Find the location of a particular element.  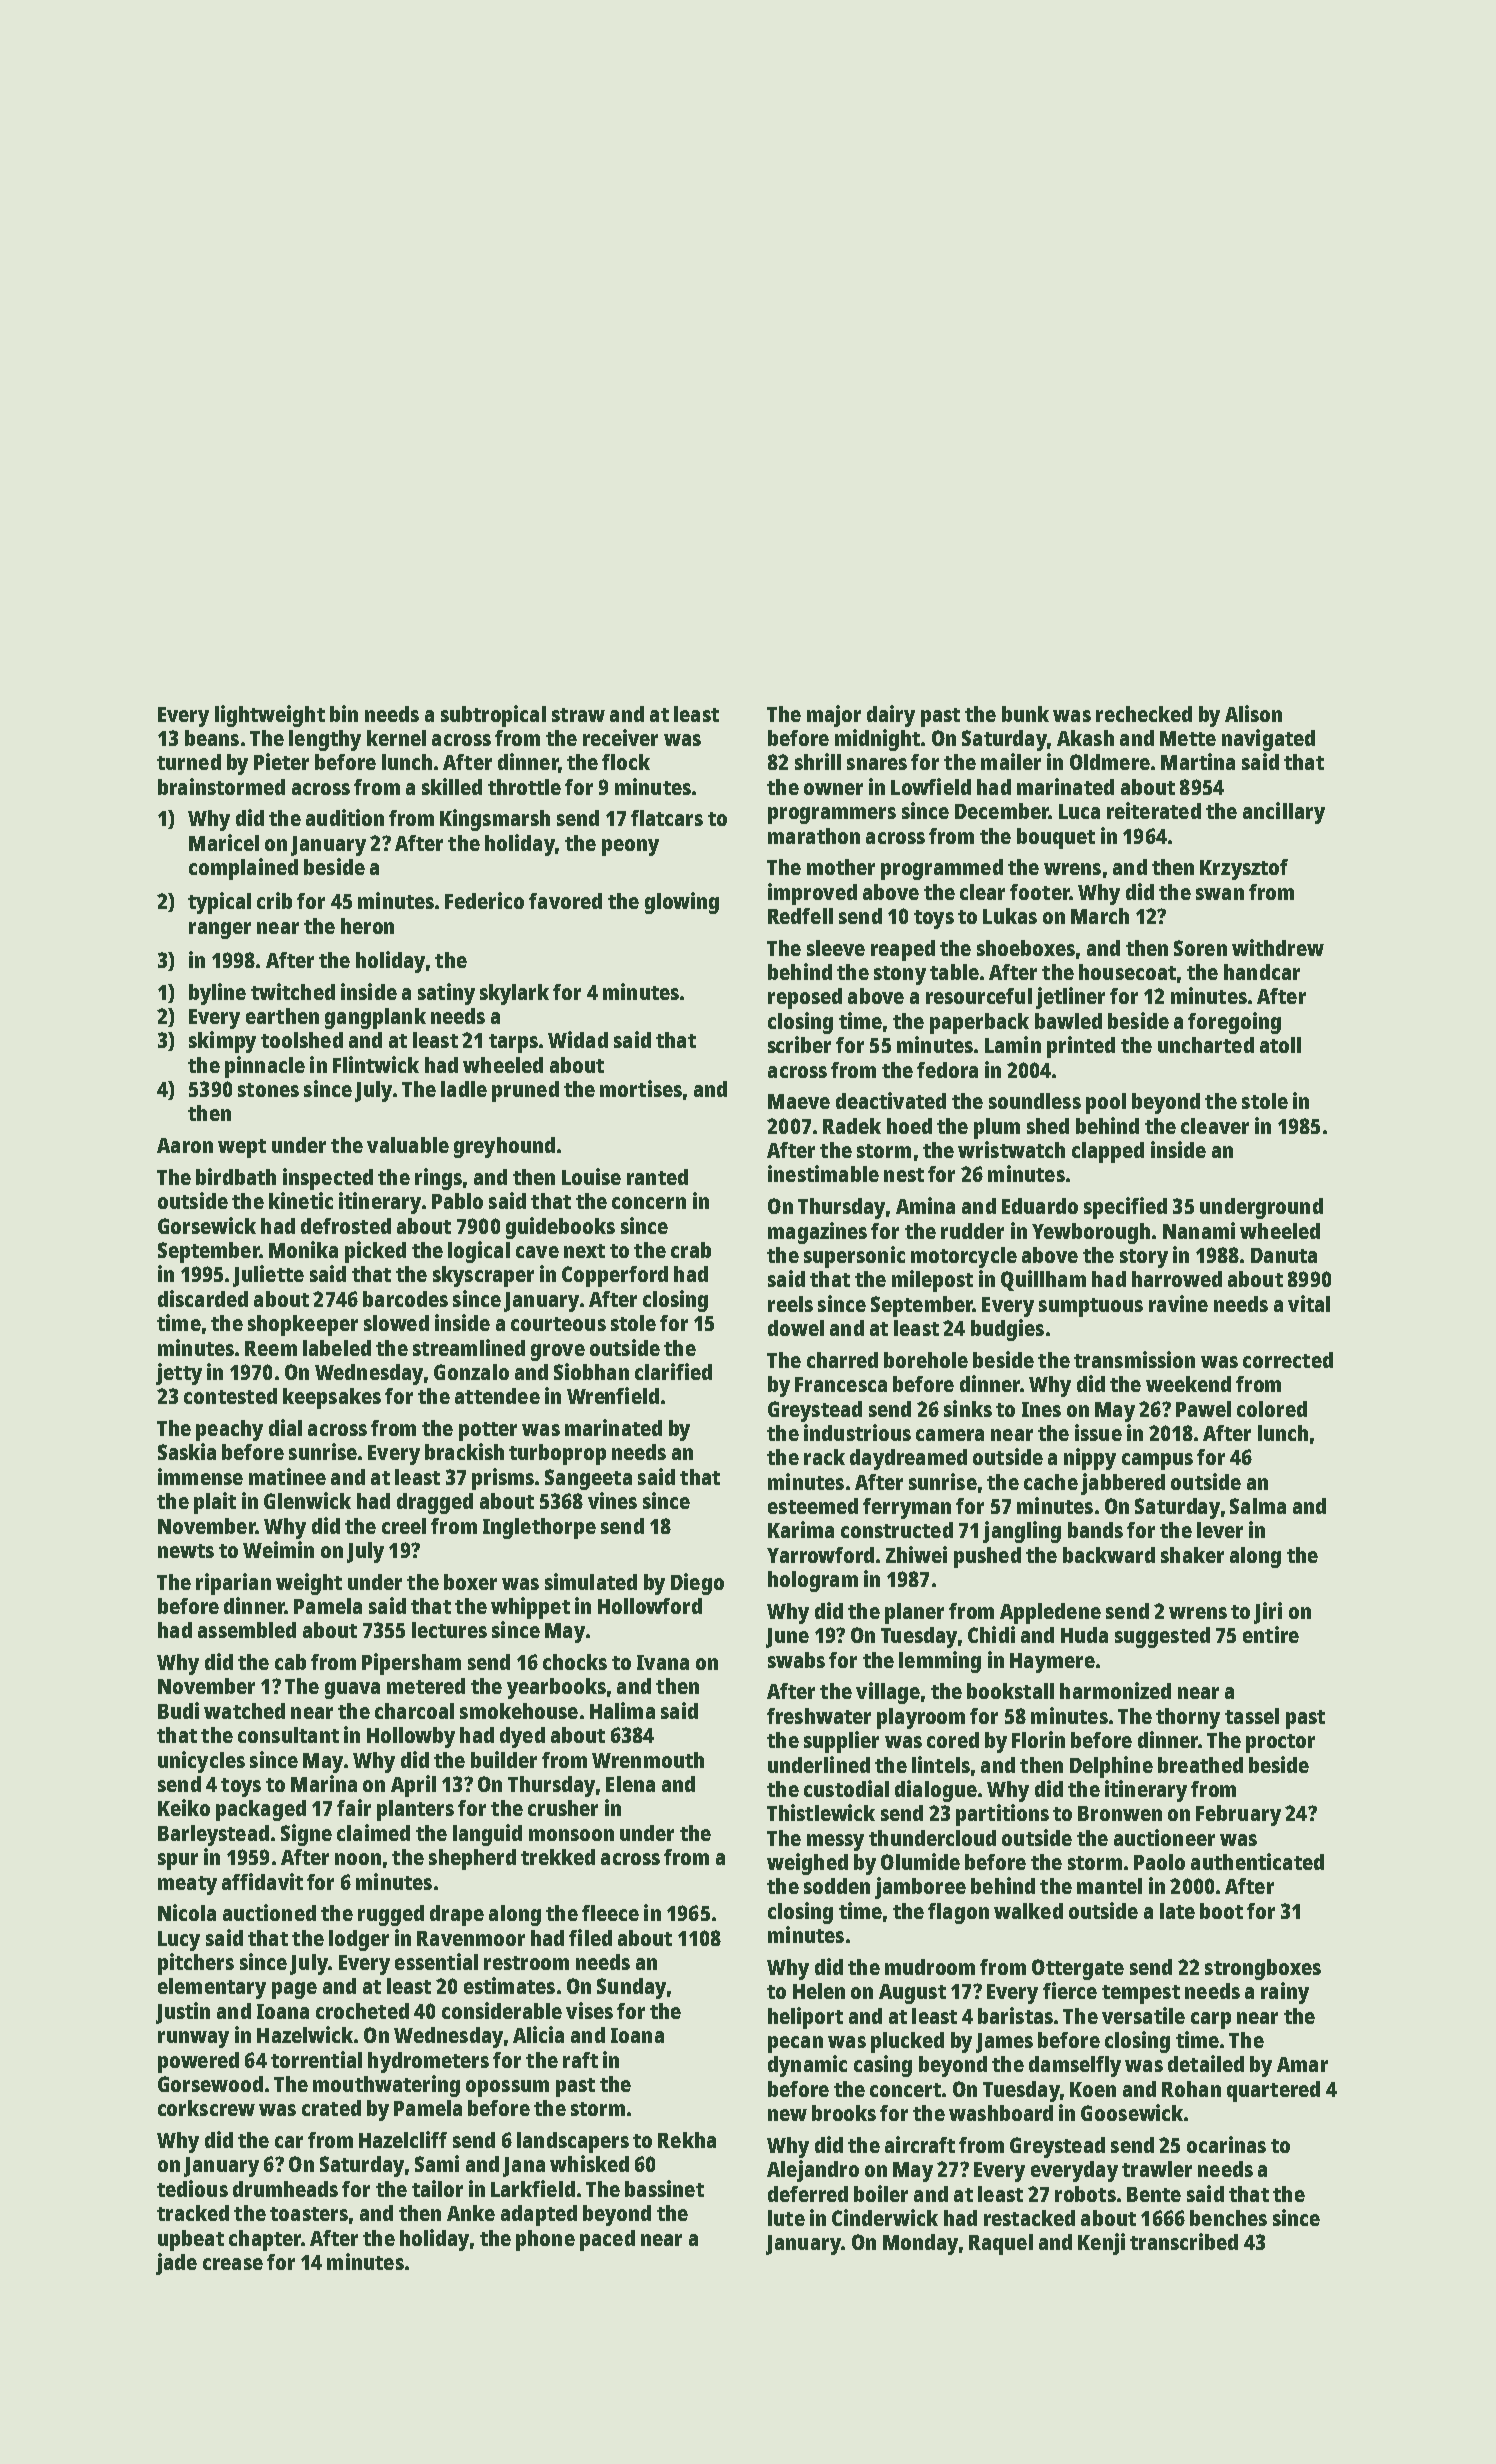

Krzysztof is located at coordinates (1244, 869).
